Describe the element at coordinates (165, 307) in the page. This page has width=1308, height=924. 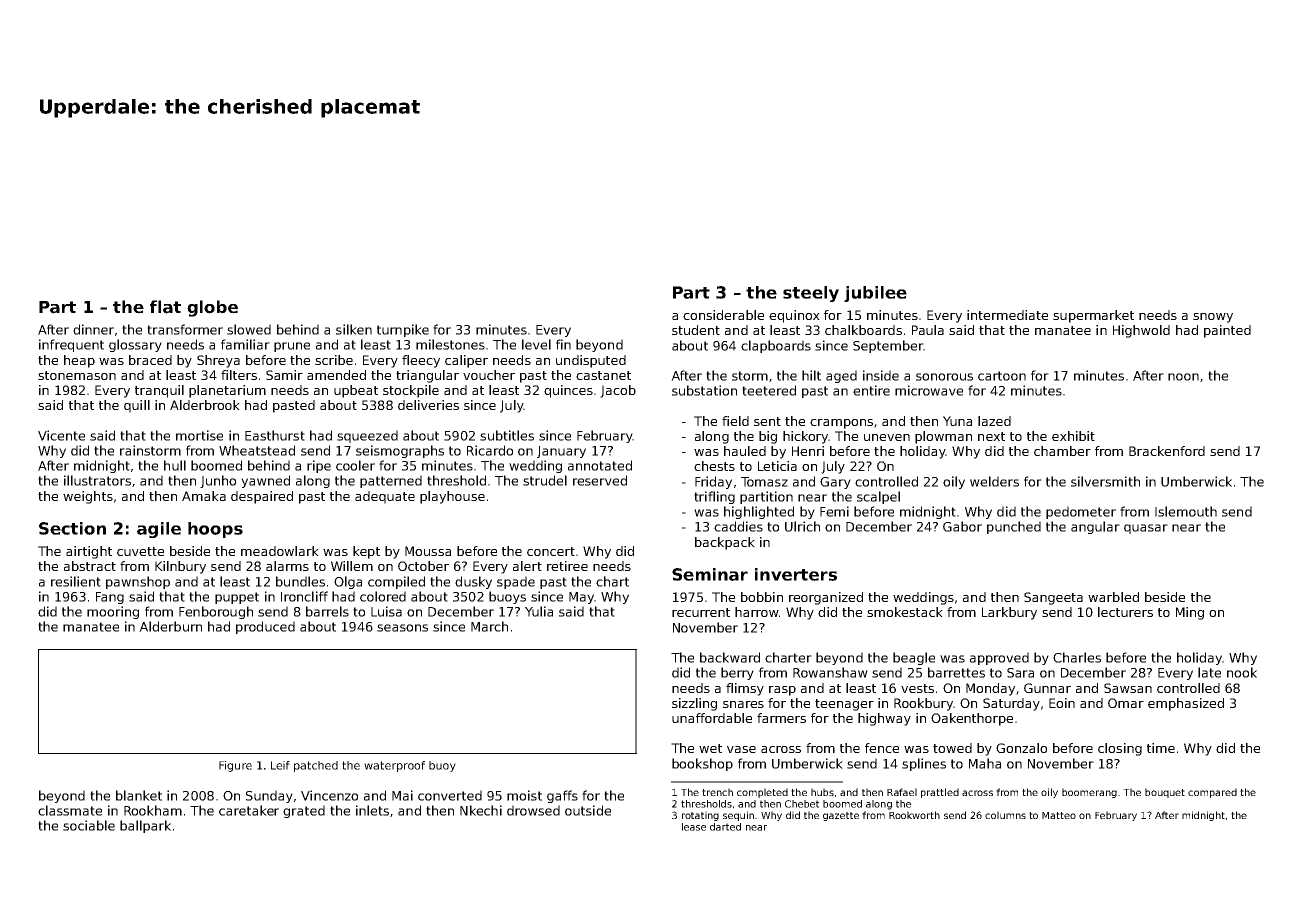
I see `flat` at that location.
